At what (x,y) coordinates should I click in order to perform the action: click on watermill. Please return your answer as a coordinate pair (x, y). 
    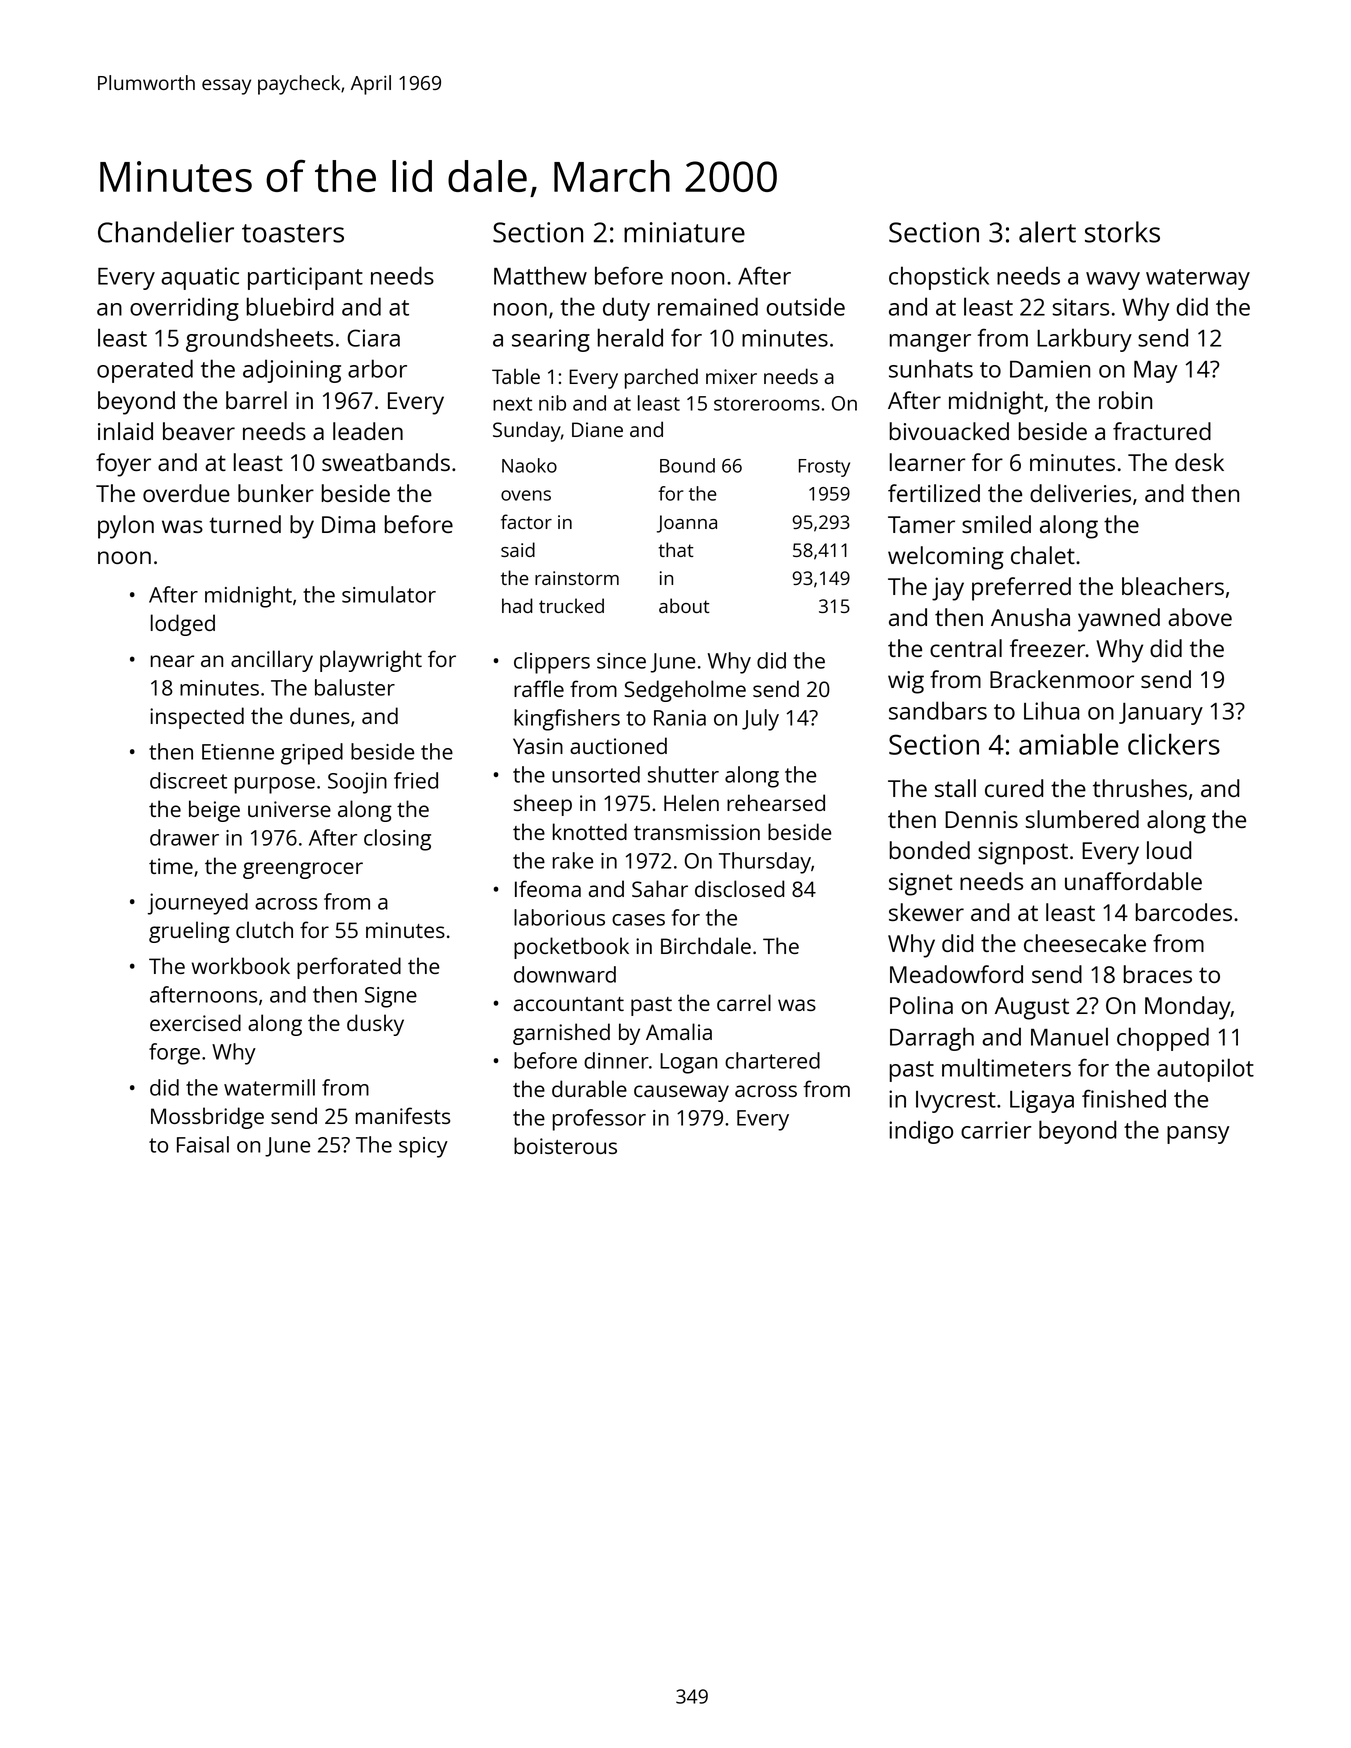
    Looking at the image, I should click on (269, 1087).
